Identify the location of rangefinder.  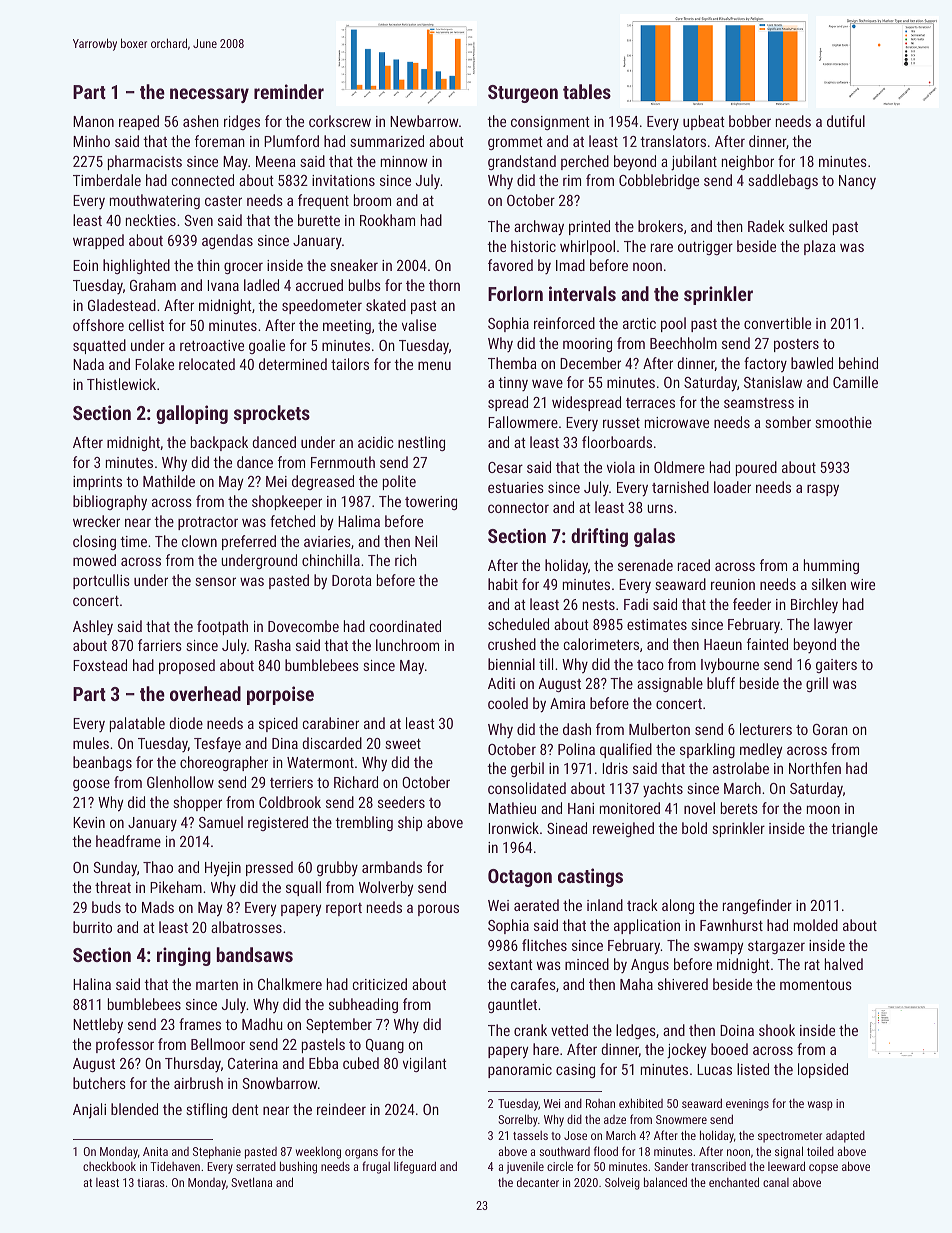
(757, 906).
